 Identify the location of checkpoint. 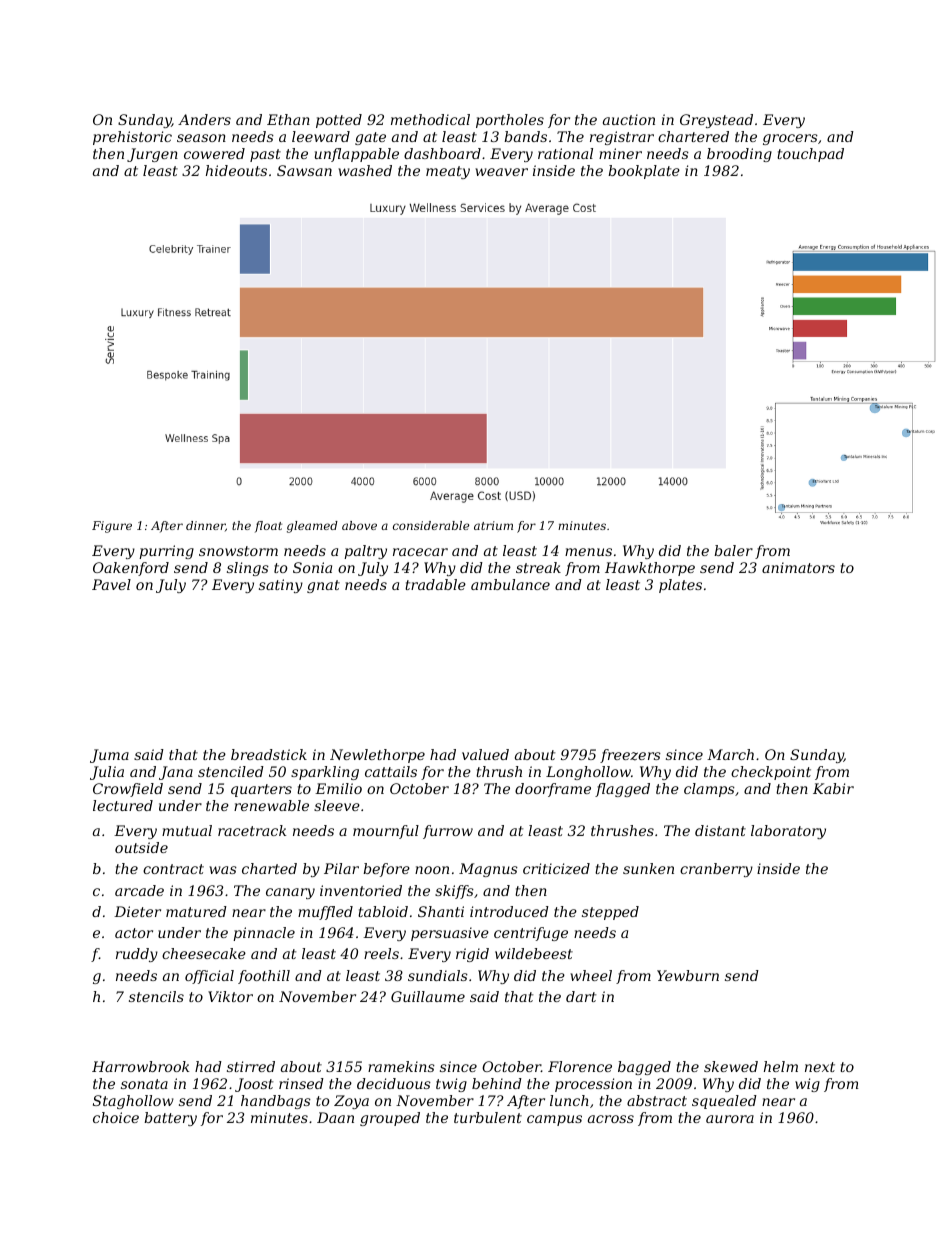
(771, 773).
